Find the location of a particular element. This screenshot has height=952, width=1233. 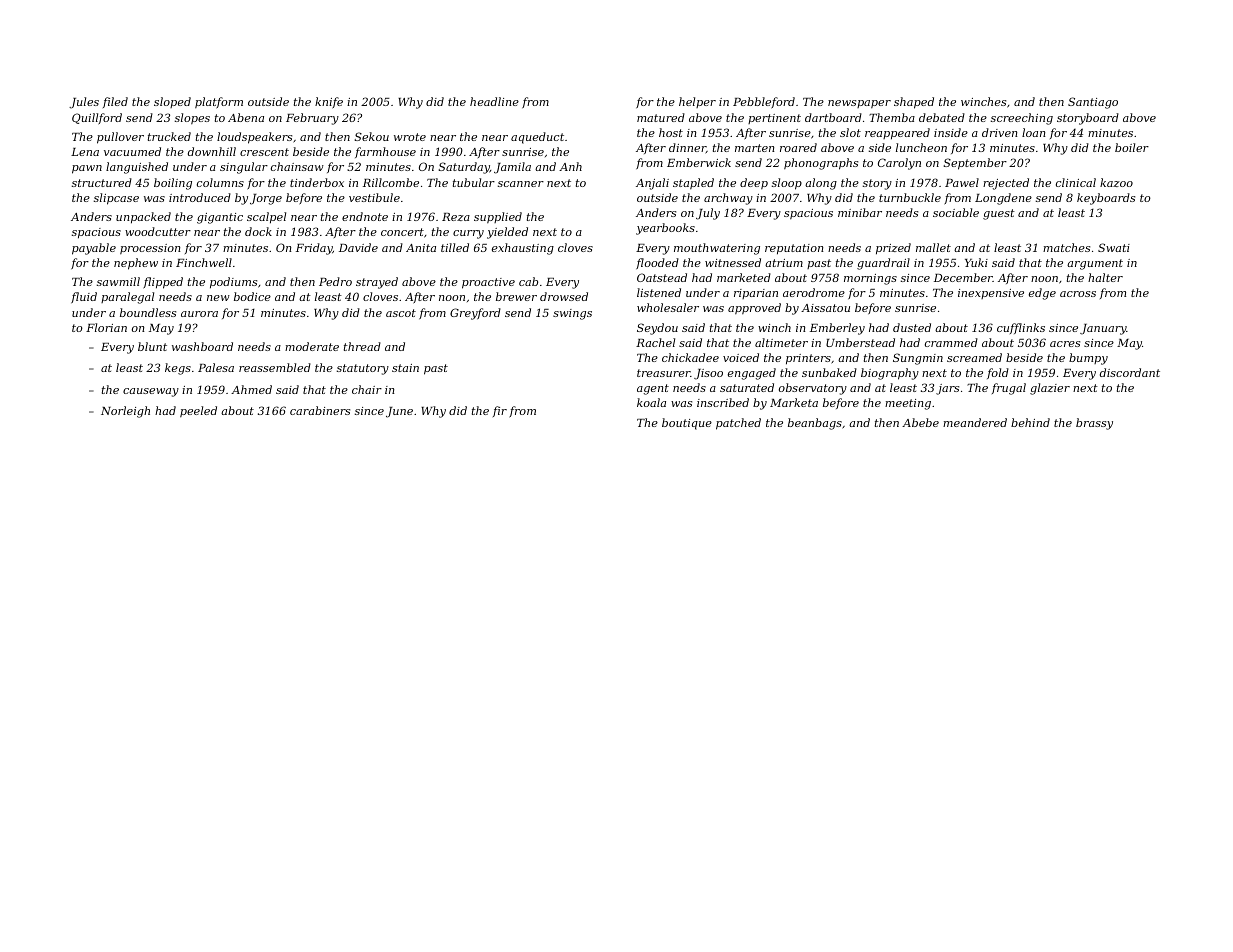

Greyford is located at coordinates (475, 314).
